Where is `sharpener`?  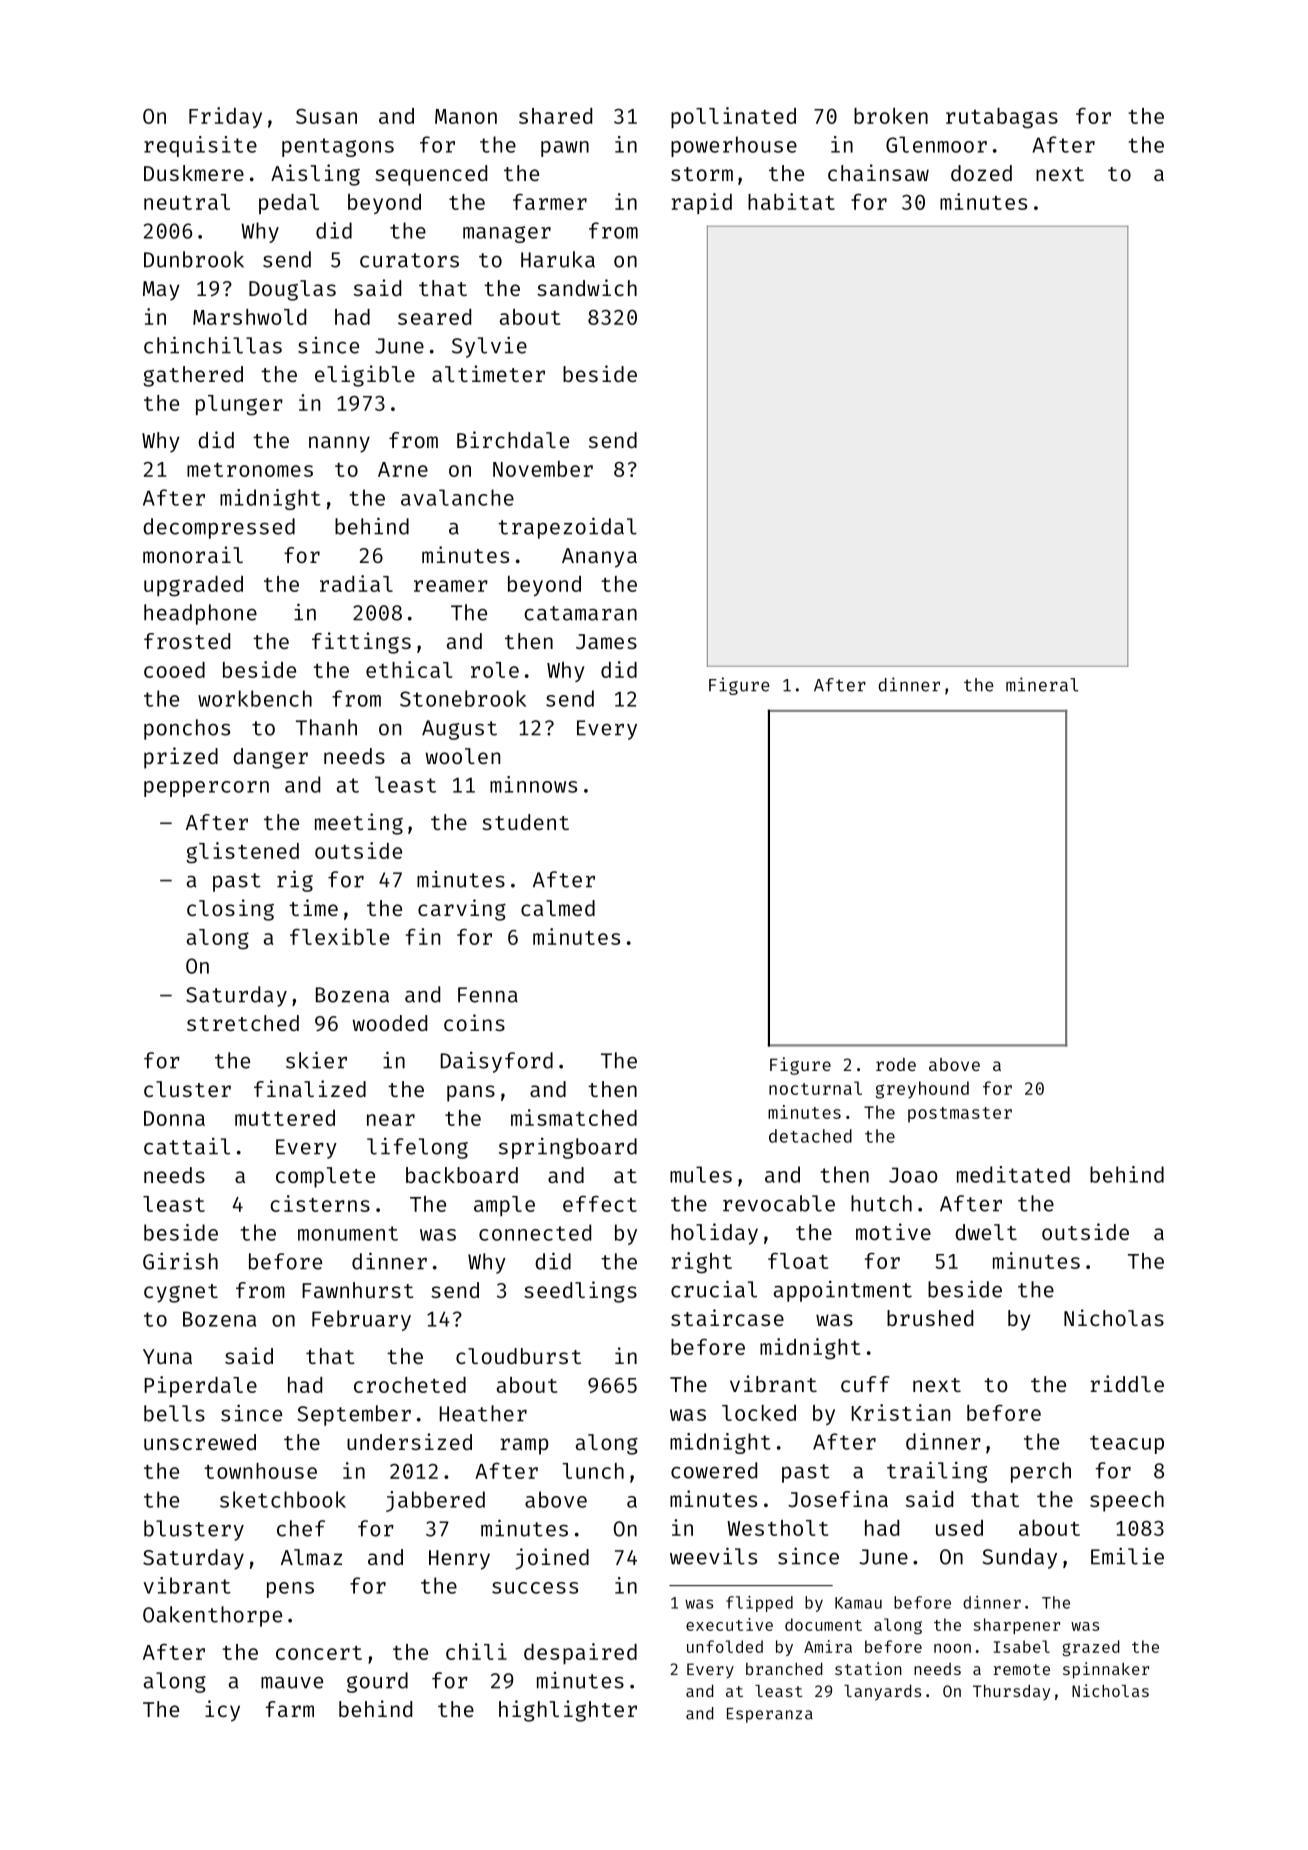
sharpener is located at coordinates (1017, 1626).
